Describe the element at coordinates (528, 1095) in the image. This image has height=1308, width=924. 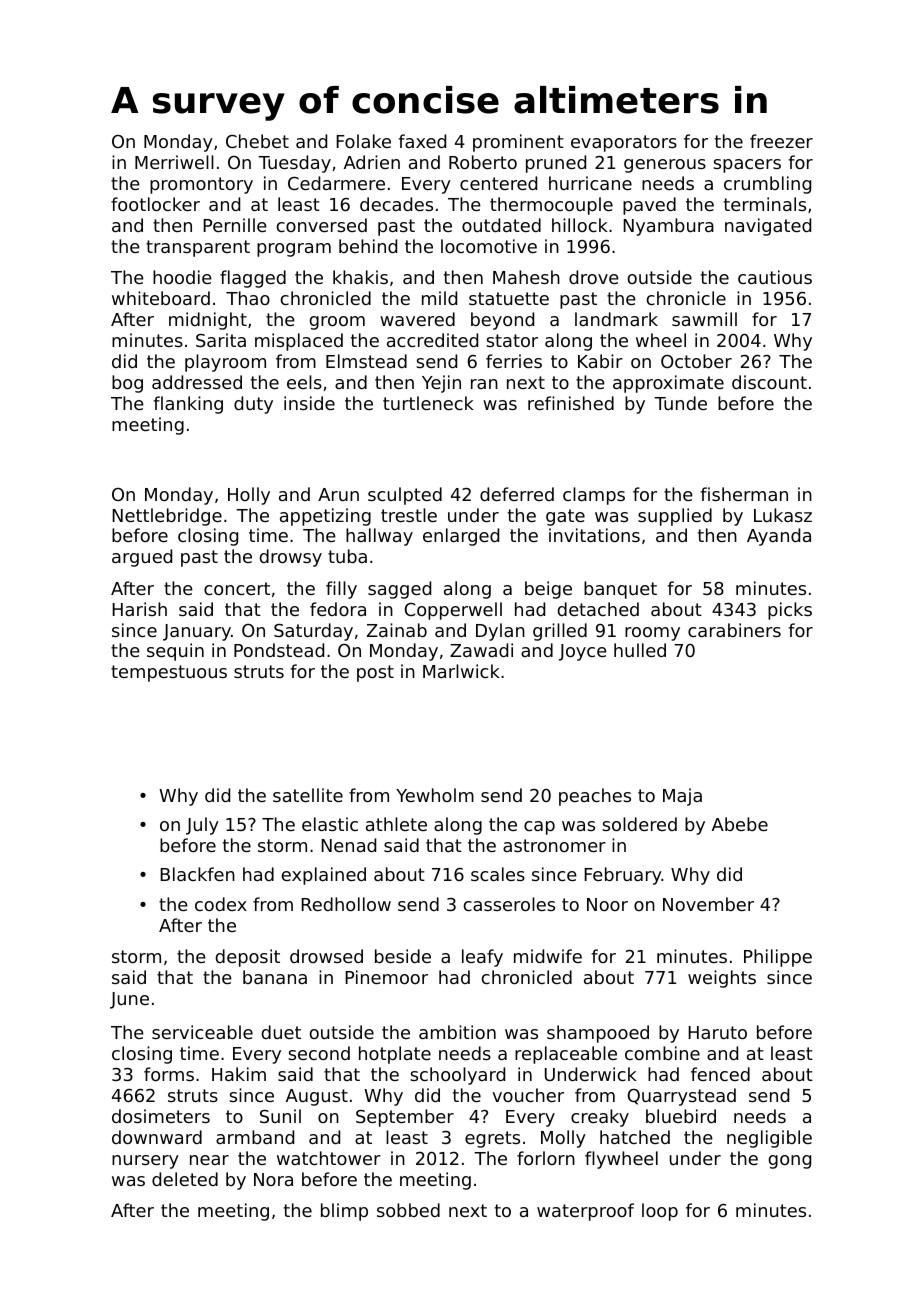
I see `voucher` at that location.
